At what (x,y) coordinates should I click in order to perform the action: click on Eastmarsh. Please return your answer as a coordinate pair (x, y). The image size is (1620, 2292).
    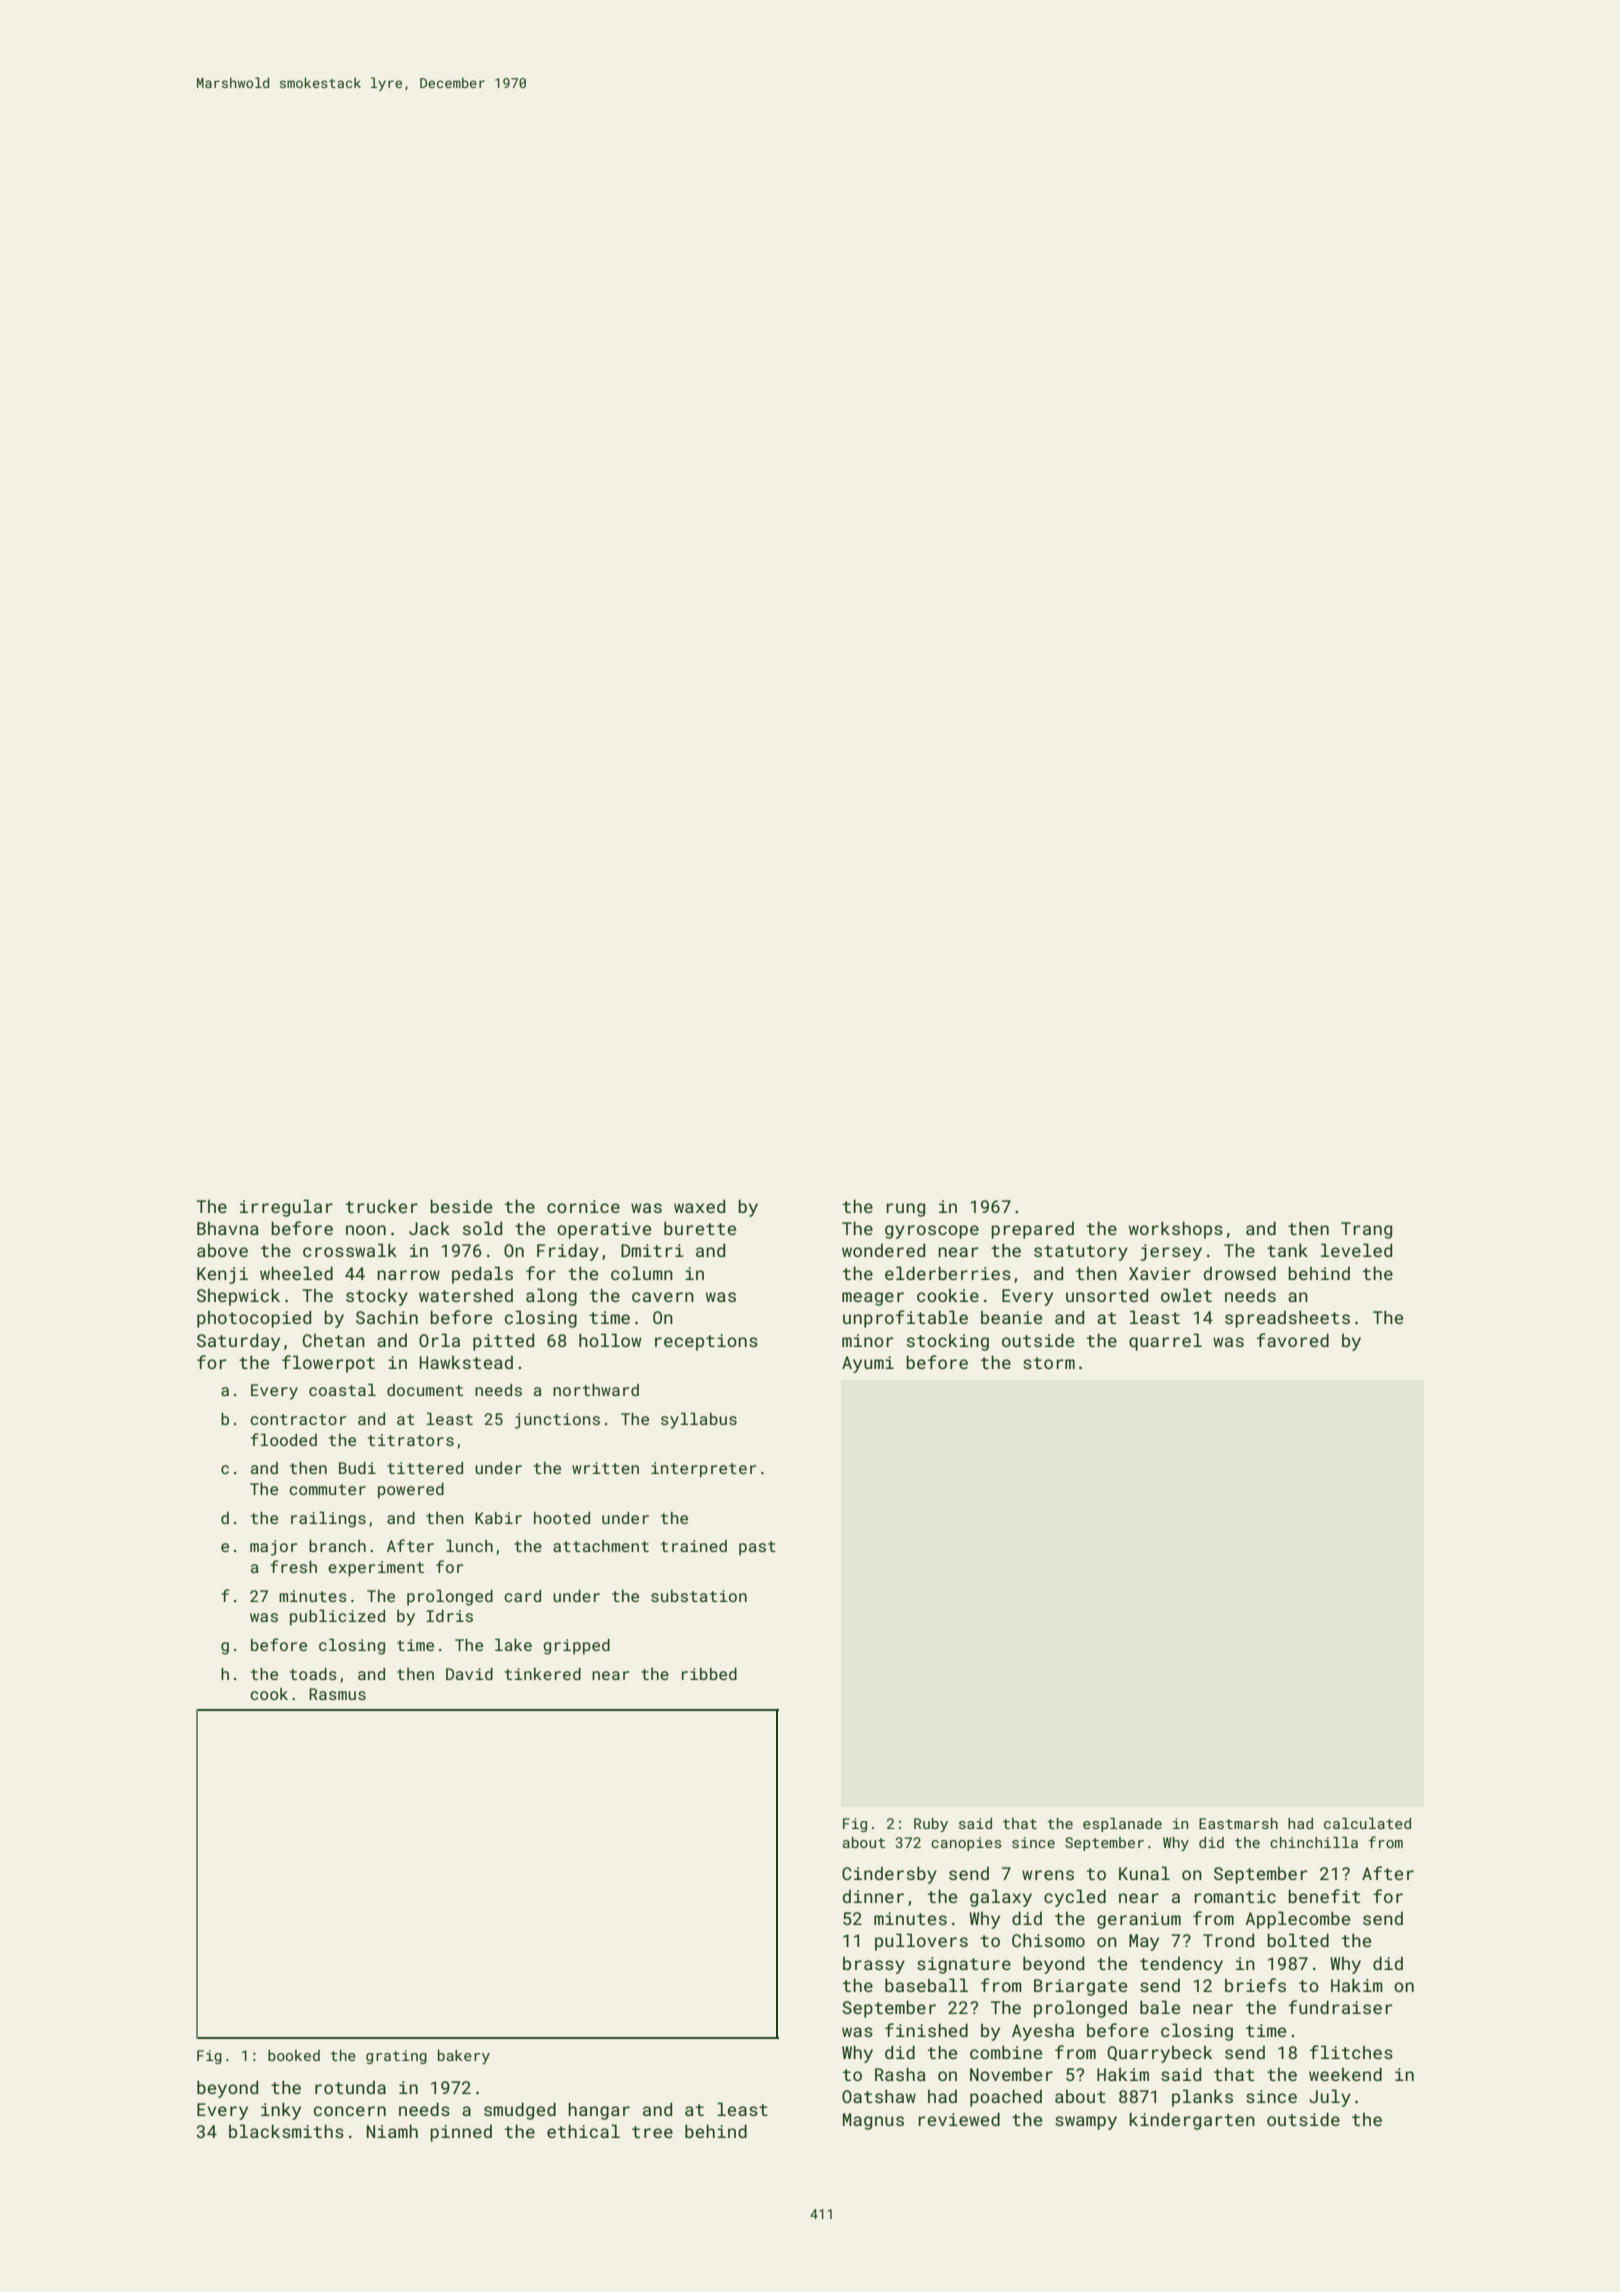
    Looking at the image, I should click on (1238, 1823).
